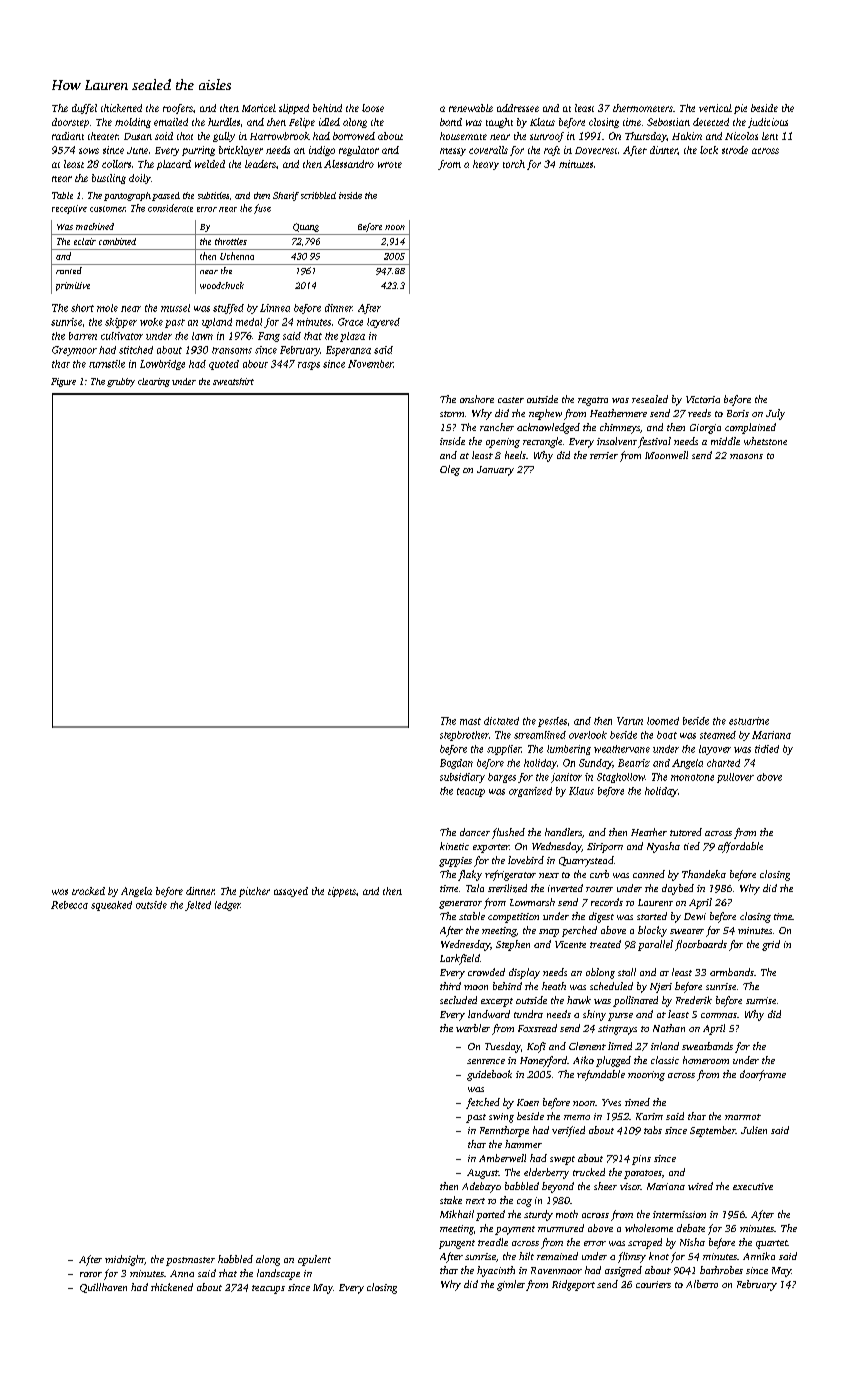  I want to click on tracked, so click(88, 891).
